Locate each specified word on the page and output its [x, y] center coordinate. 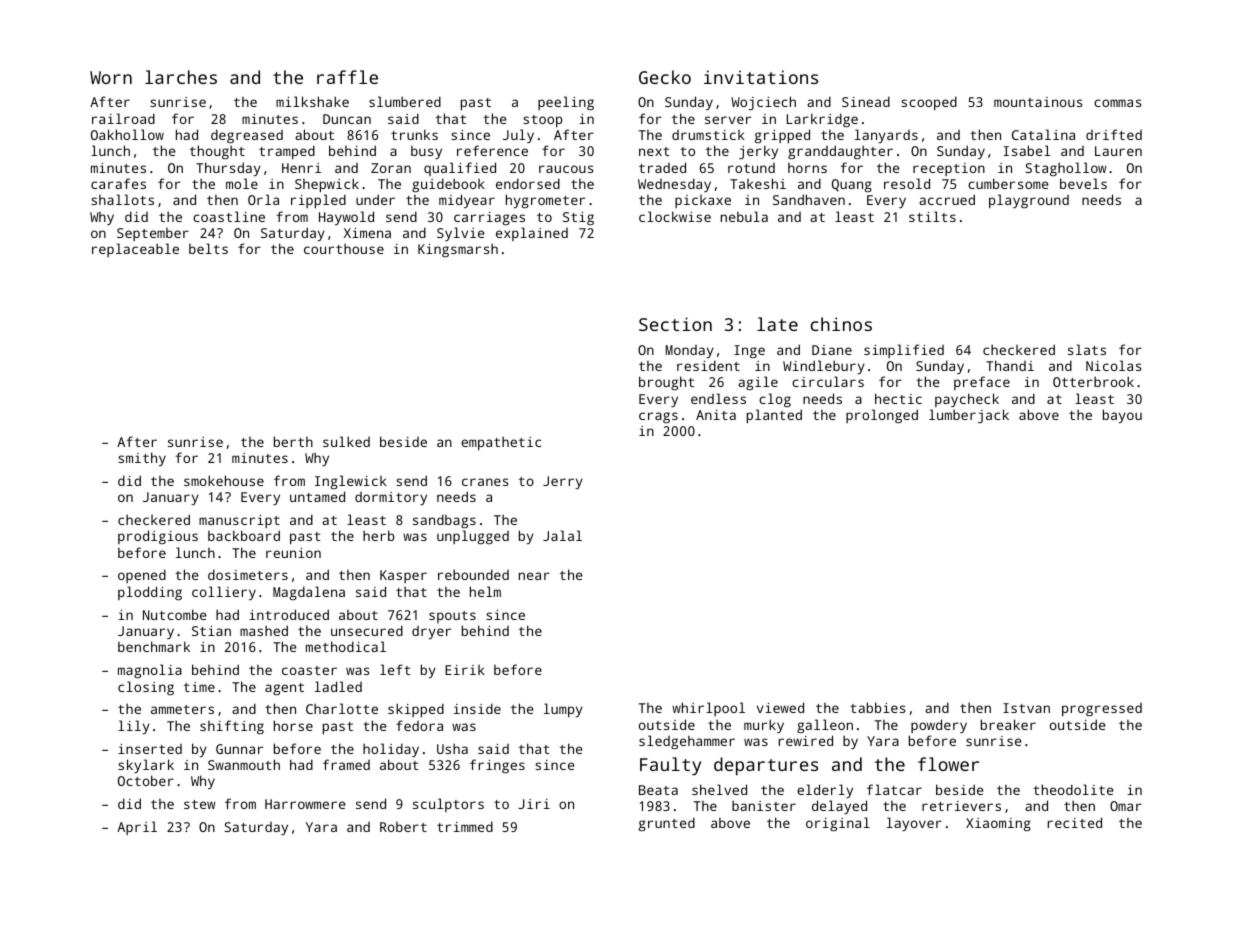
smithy [142, 459]
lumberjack [969, 416]
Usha [452, 748]
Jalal [562, 535]
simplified [904, 351]
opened [142, 576]
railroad [123, 118]
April [137, 828]
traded [662, 167]
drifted [1114, 134]
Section [675, 324]
